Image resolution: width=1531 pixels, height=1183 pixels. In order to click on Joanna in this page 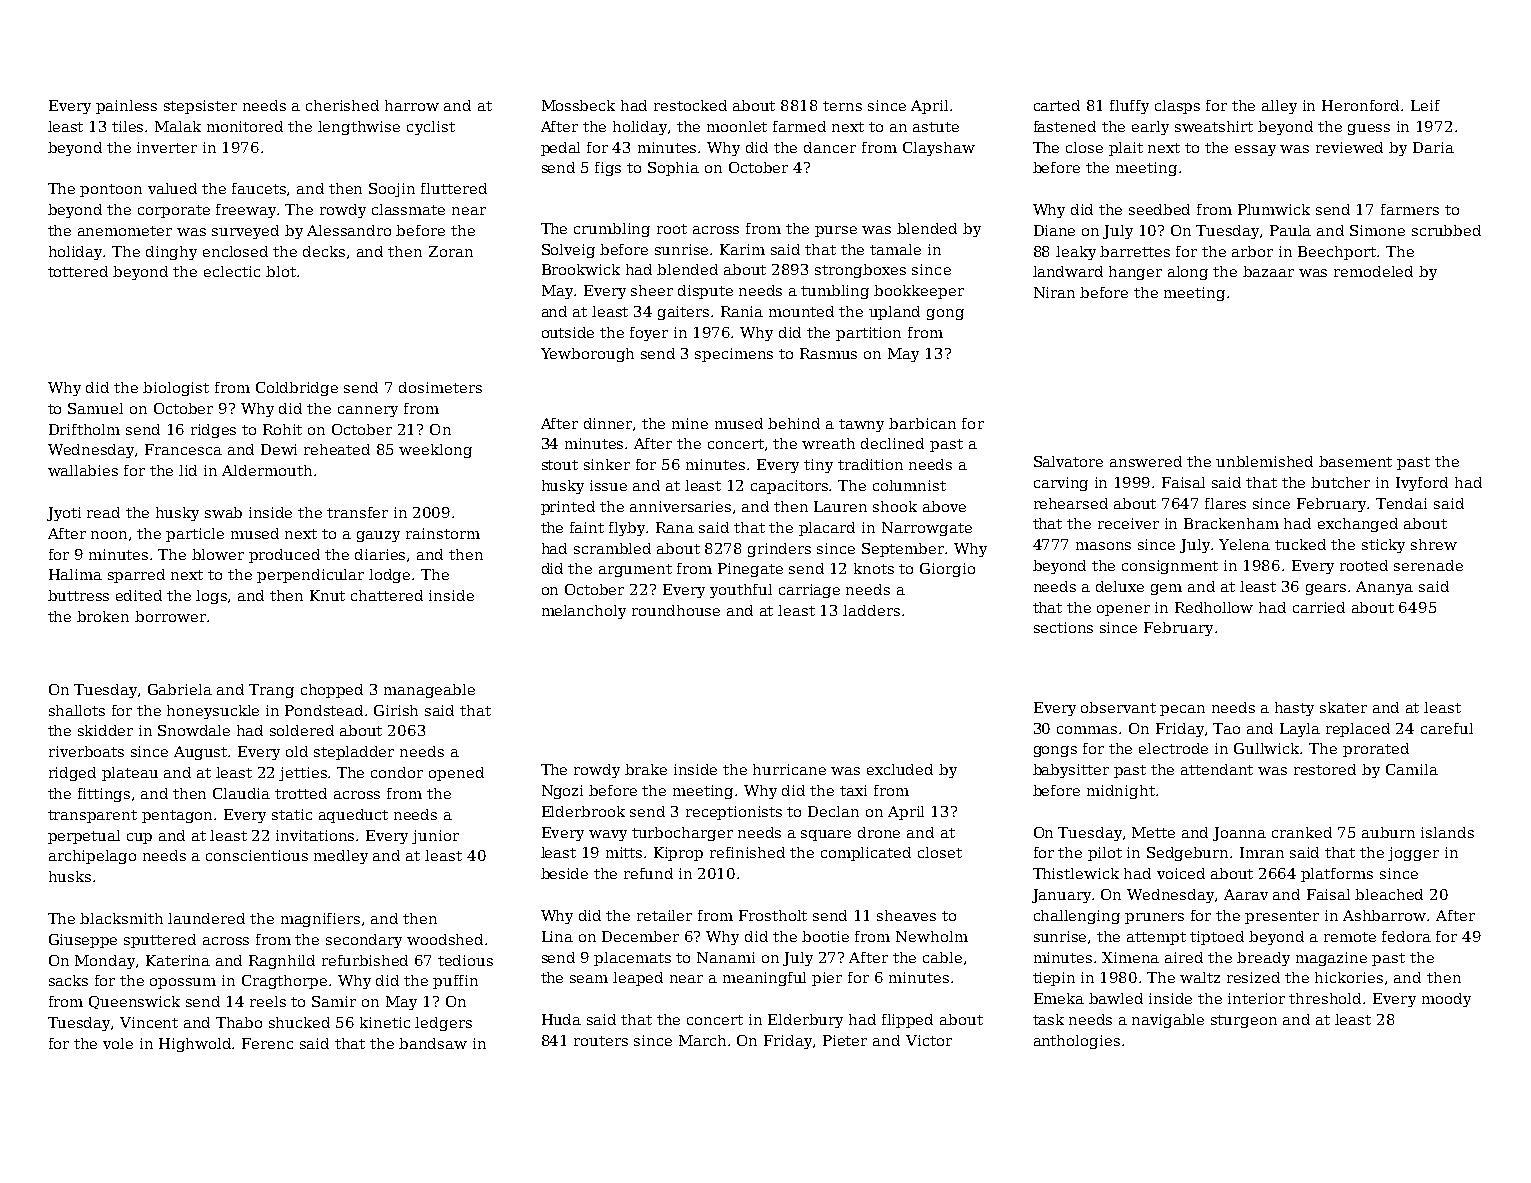, I will do `click(1239, 834)`.
